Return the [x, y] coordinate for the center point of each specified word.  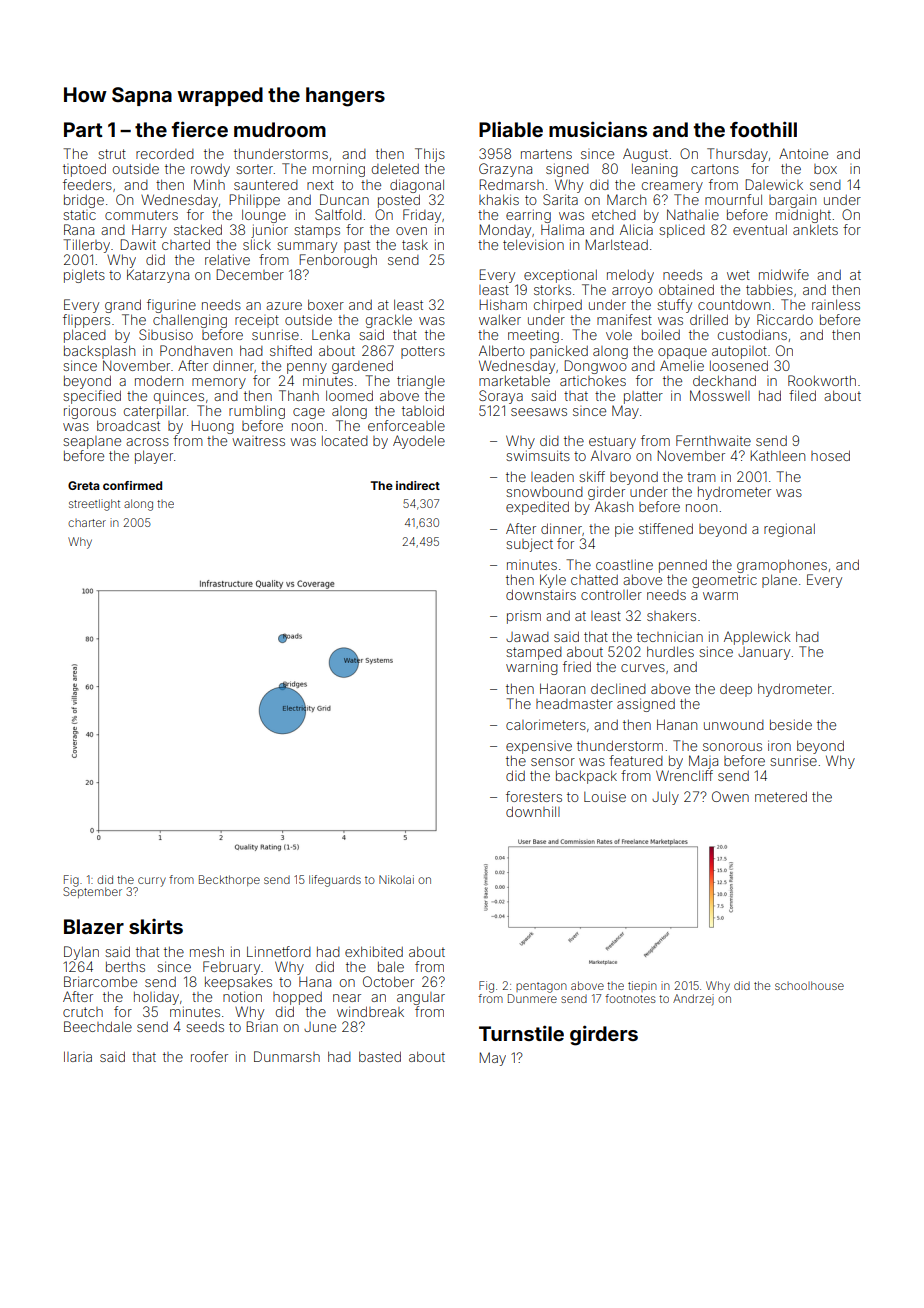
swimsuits [538, 455]
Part [83, 129]
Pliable [511, 129]
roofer [209, 1056]
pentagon [541, 987]
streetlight [94, 505]
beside [791, 724]
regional [789, 530]
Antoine [803, 153]
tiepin [642, 986]
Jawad [527, 637]
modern [159, 381]
